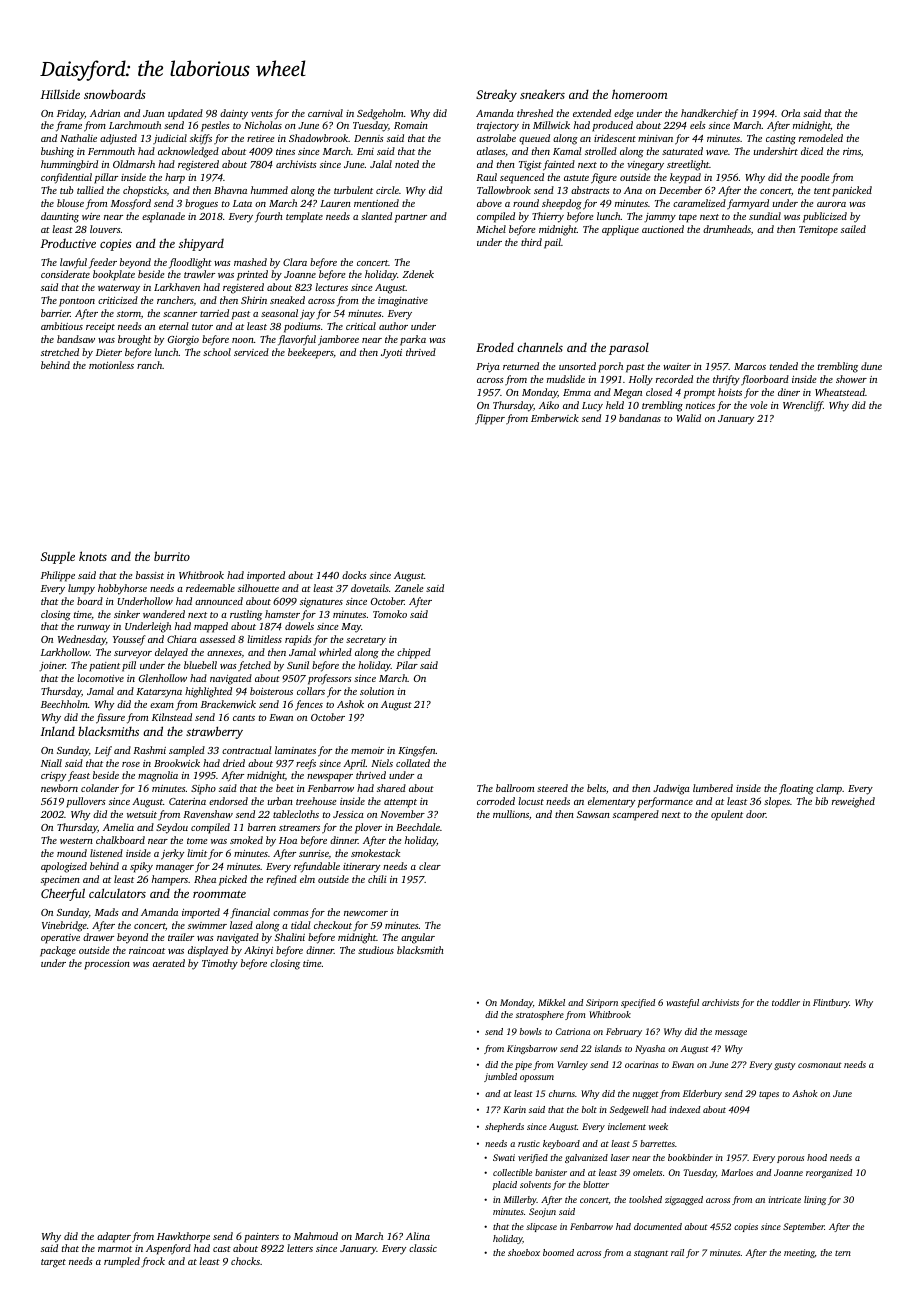 The width and height of the screenshot is (924, 1308). What do you see at coordinates (818, 231) in the screenshot?
I see `Temitope` at bounding box center [818, 231].
